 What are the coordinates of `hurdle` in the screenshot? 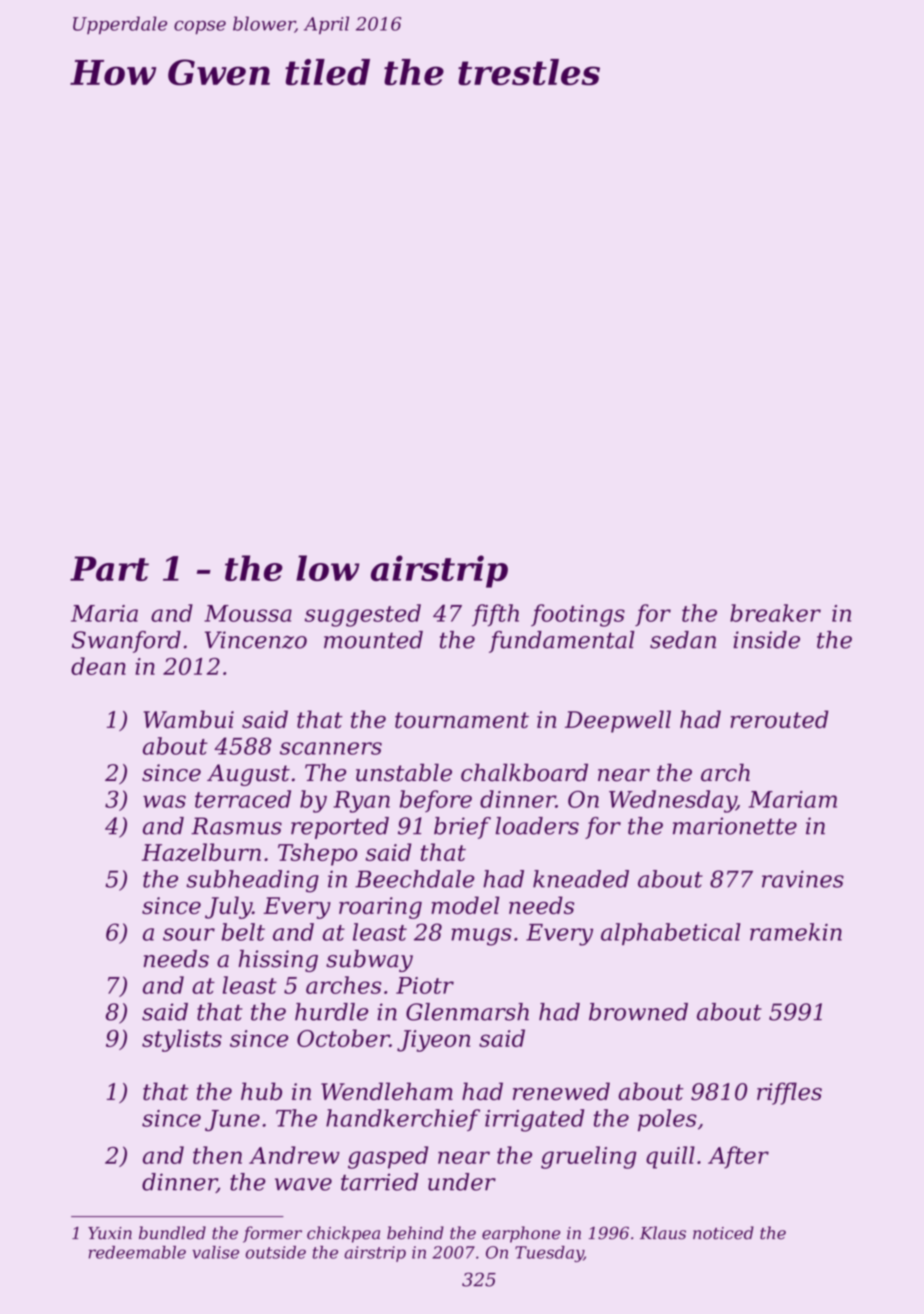 It's located at (331, 1012).
